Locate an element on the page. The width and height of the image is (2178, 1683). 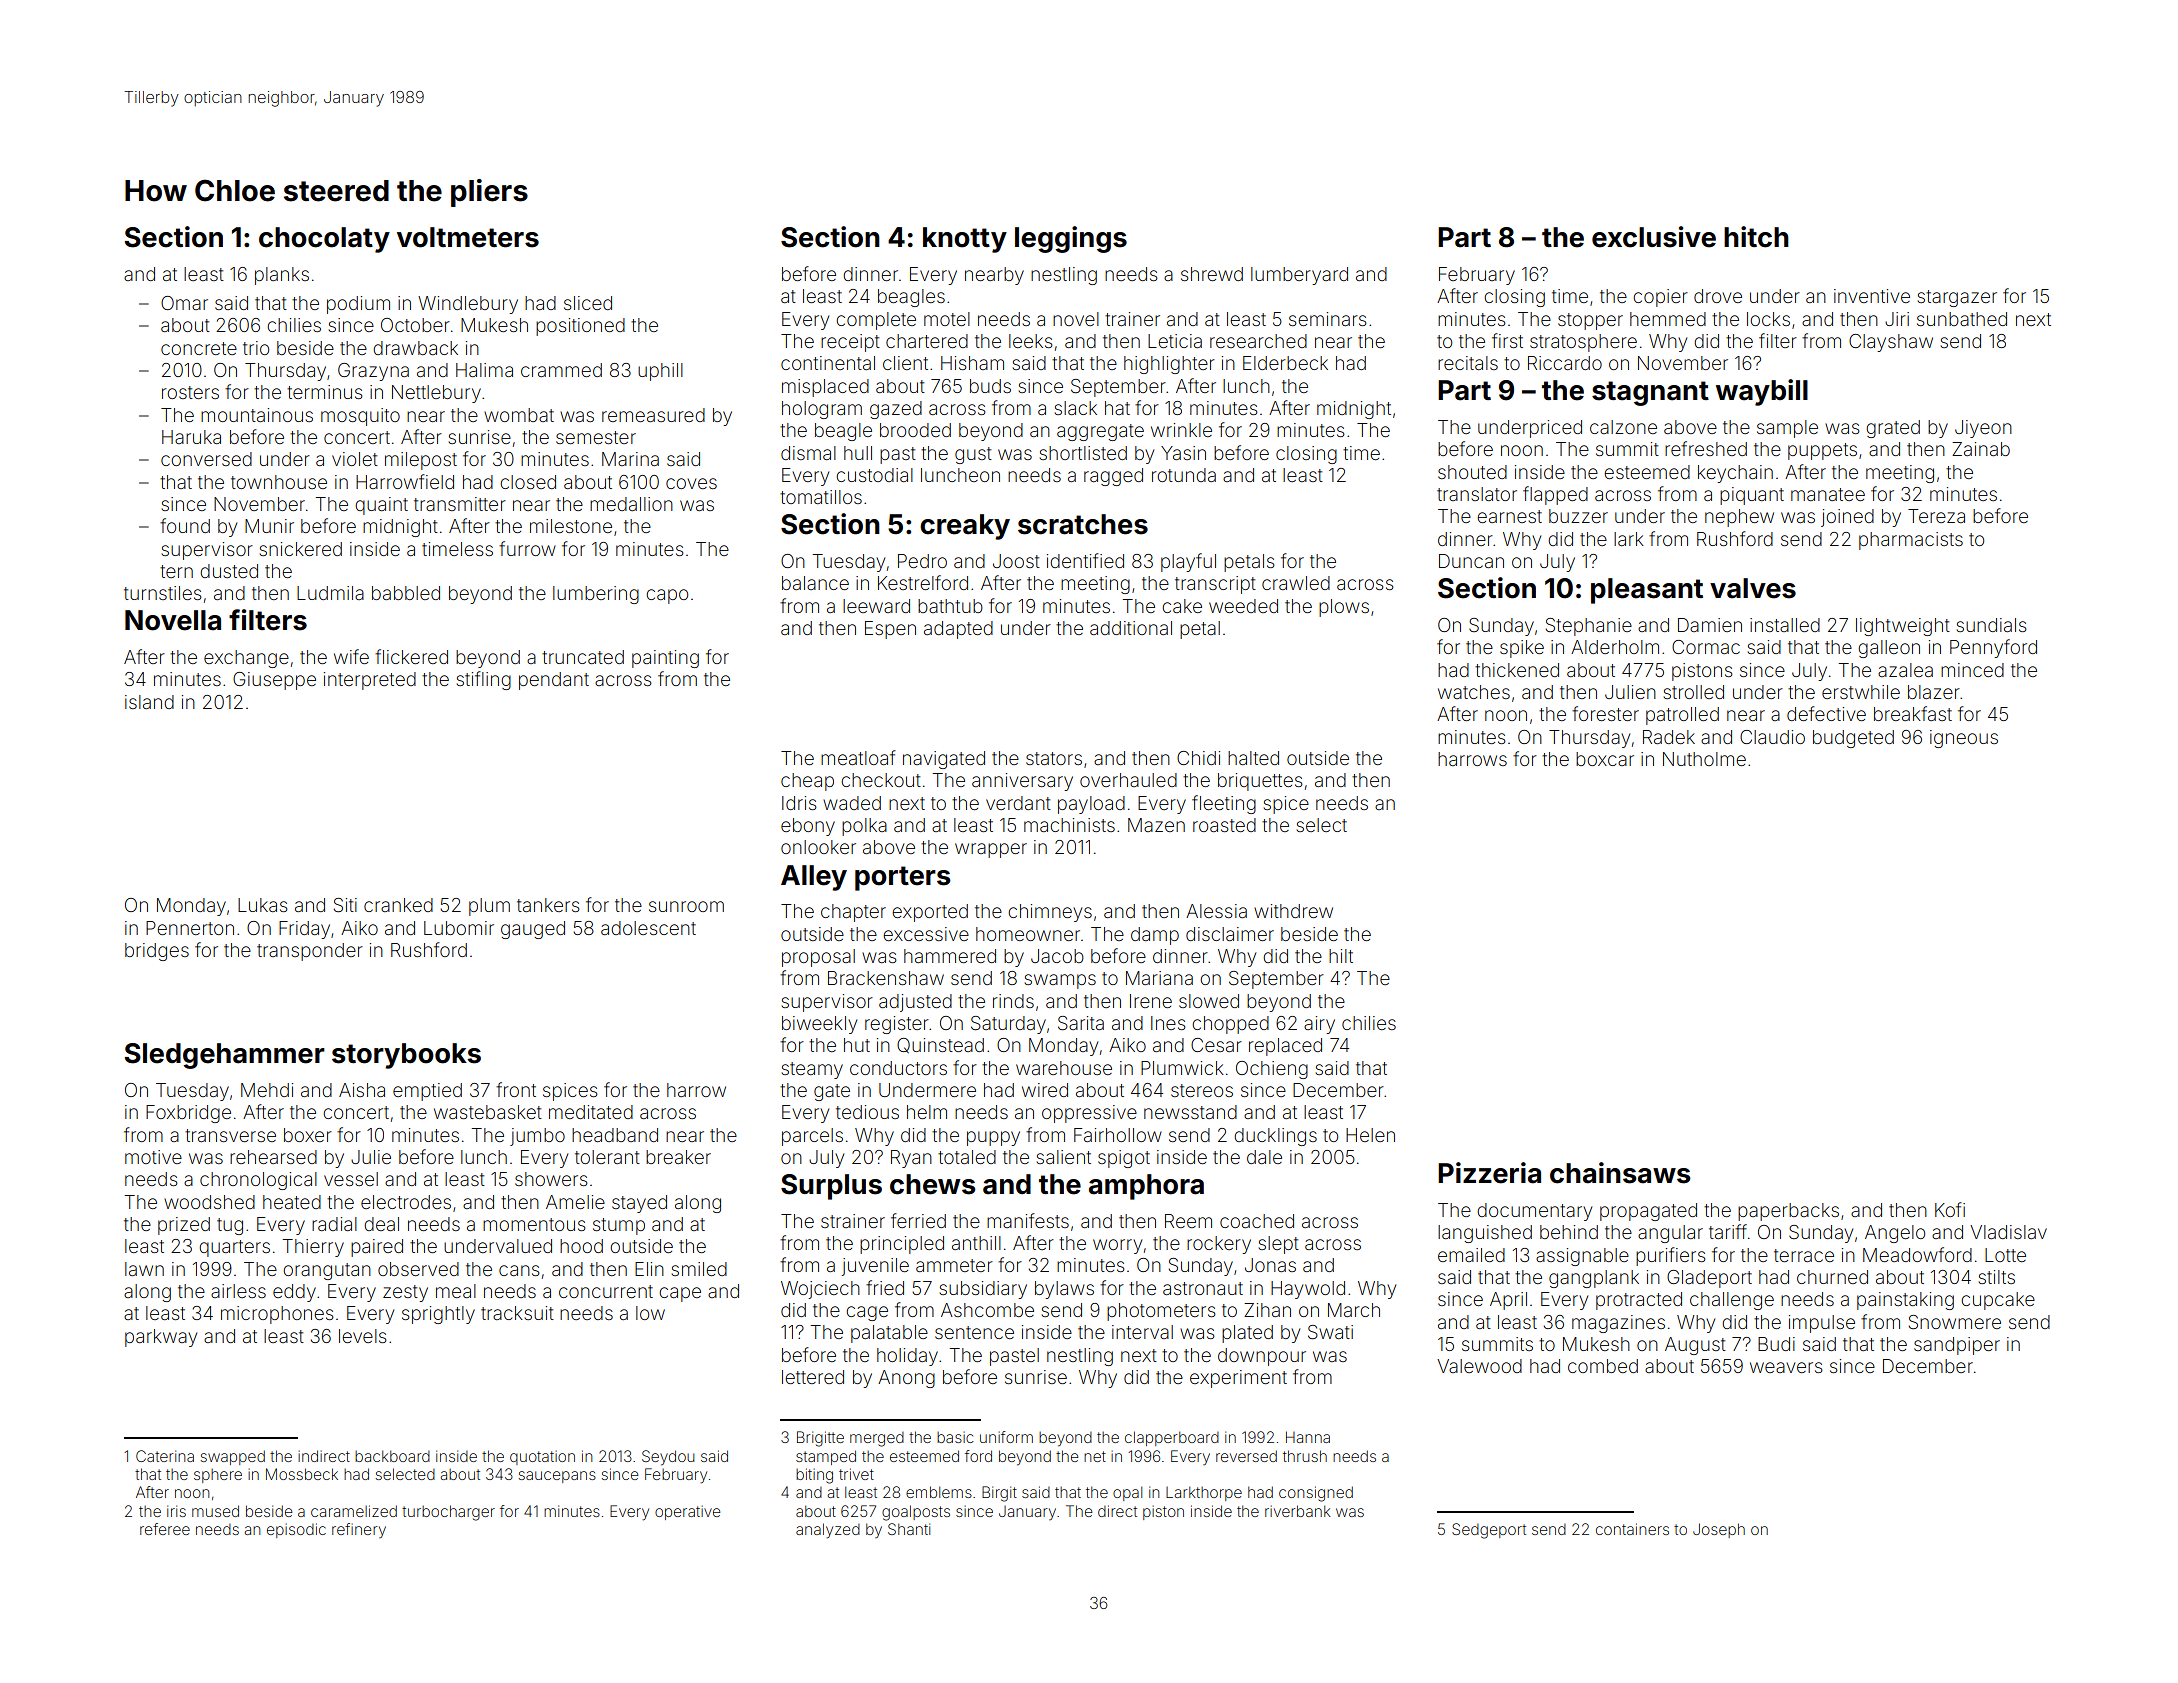
Reem is located at coordinates (1188, 1221).
